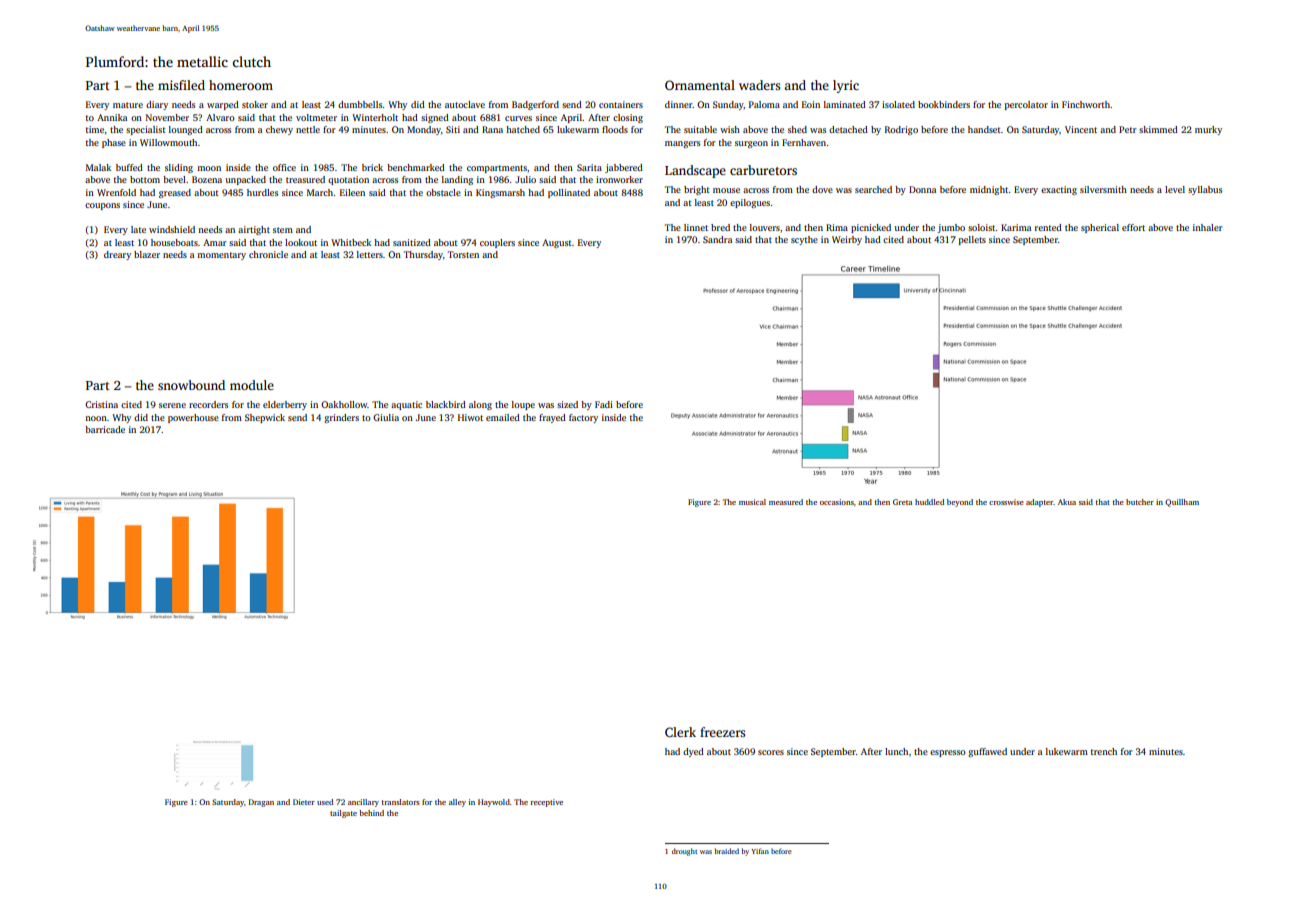 The height and width of the document is (924, 1308). Describe the element at coordinates (1140, 502) in the document. I see `butcher` at that location.
